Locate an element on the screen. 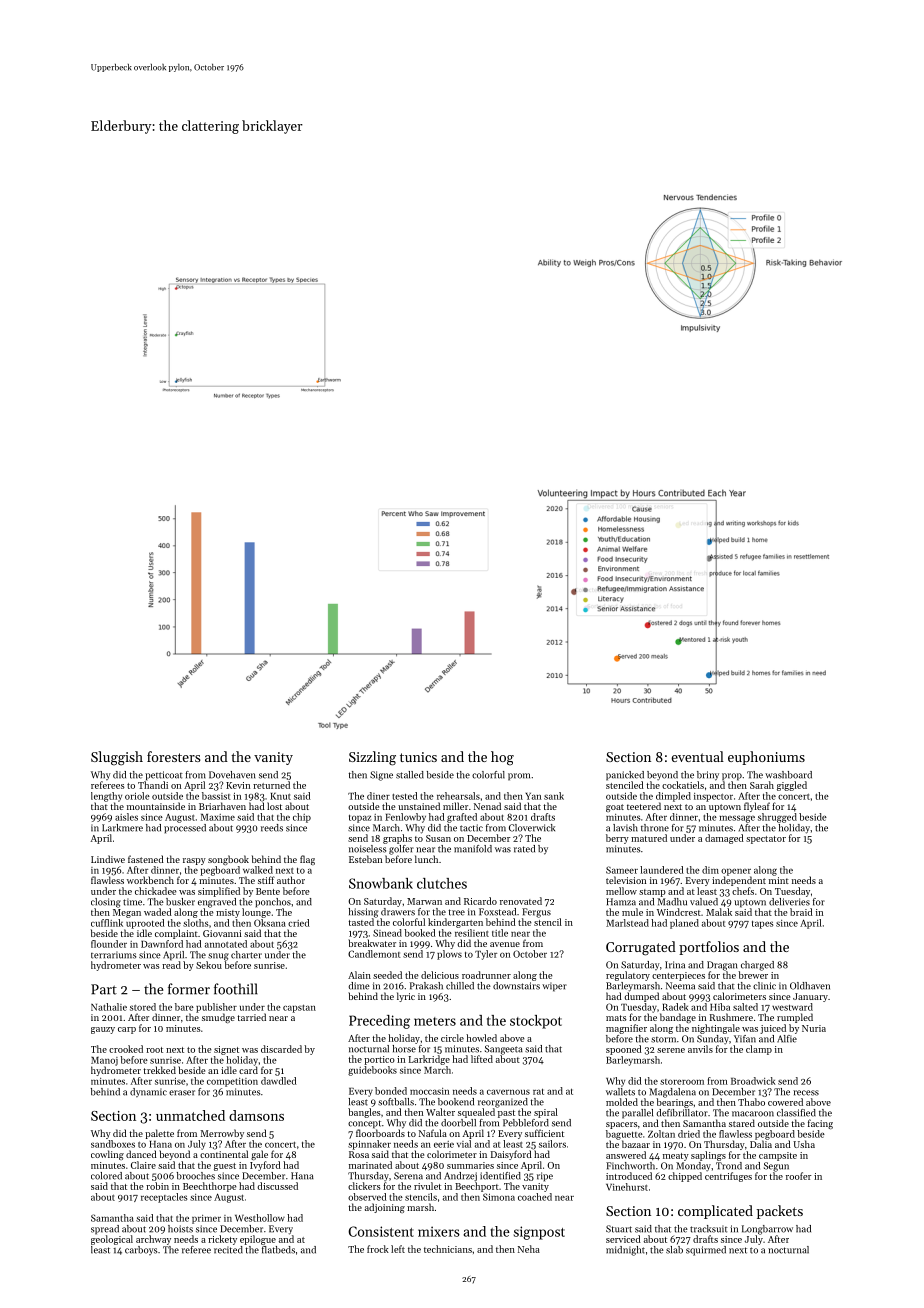 This screenshot has width=924, height=1308. prom is located at coordinates (519, 777).
